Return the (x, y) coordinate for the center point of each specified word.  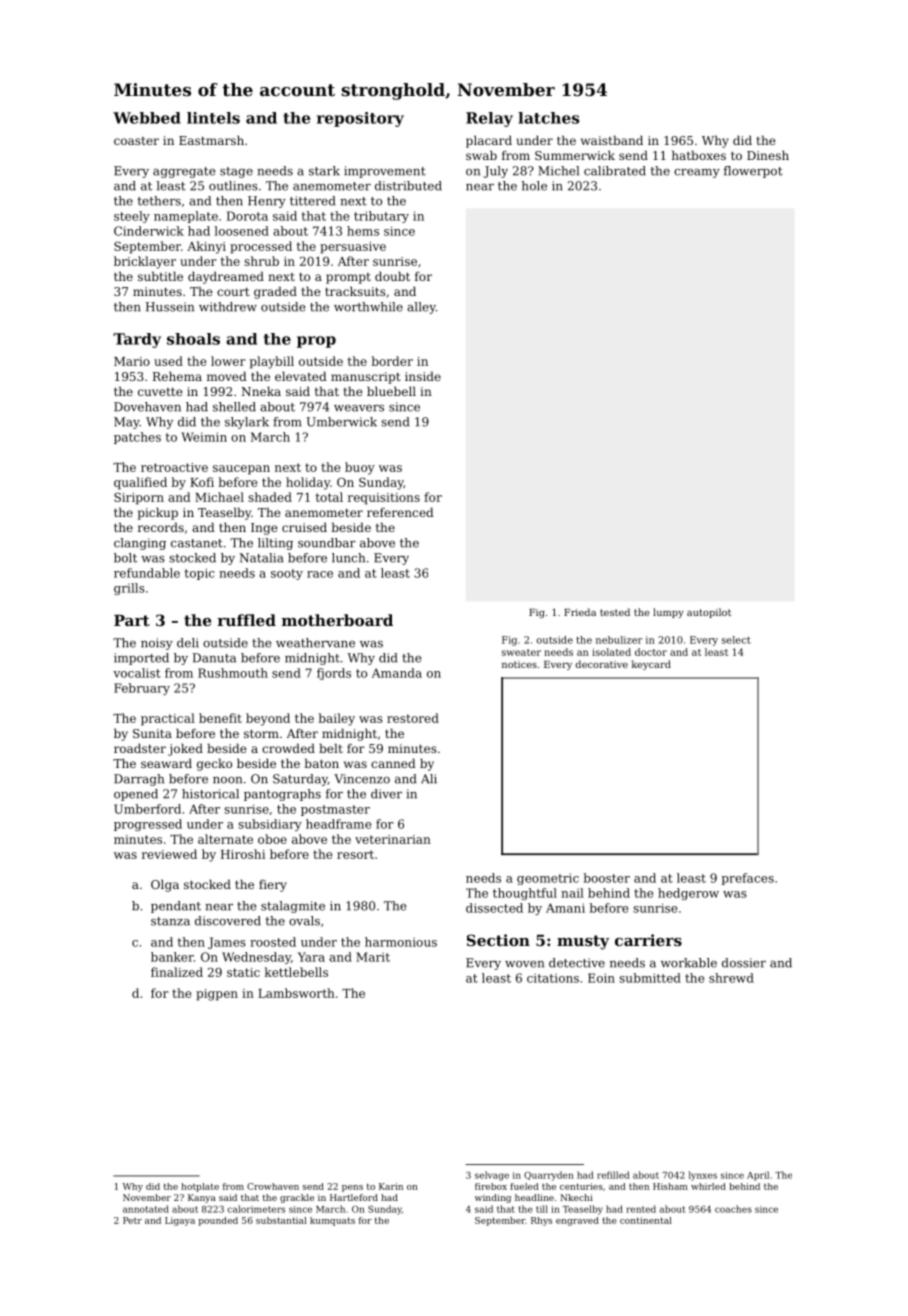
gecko (214, 764)
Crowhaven (273, 1186)
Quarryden (549, 1176)
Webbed (147, 118)
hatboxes (699, 155)
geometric (548, 879)
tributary (381, 217)
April (758, 1176)
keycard (651, 665)
